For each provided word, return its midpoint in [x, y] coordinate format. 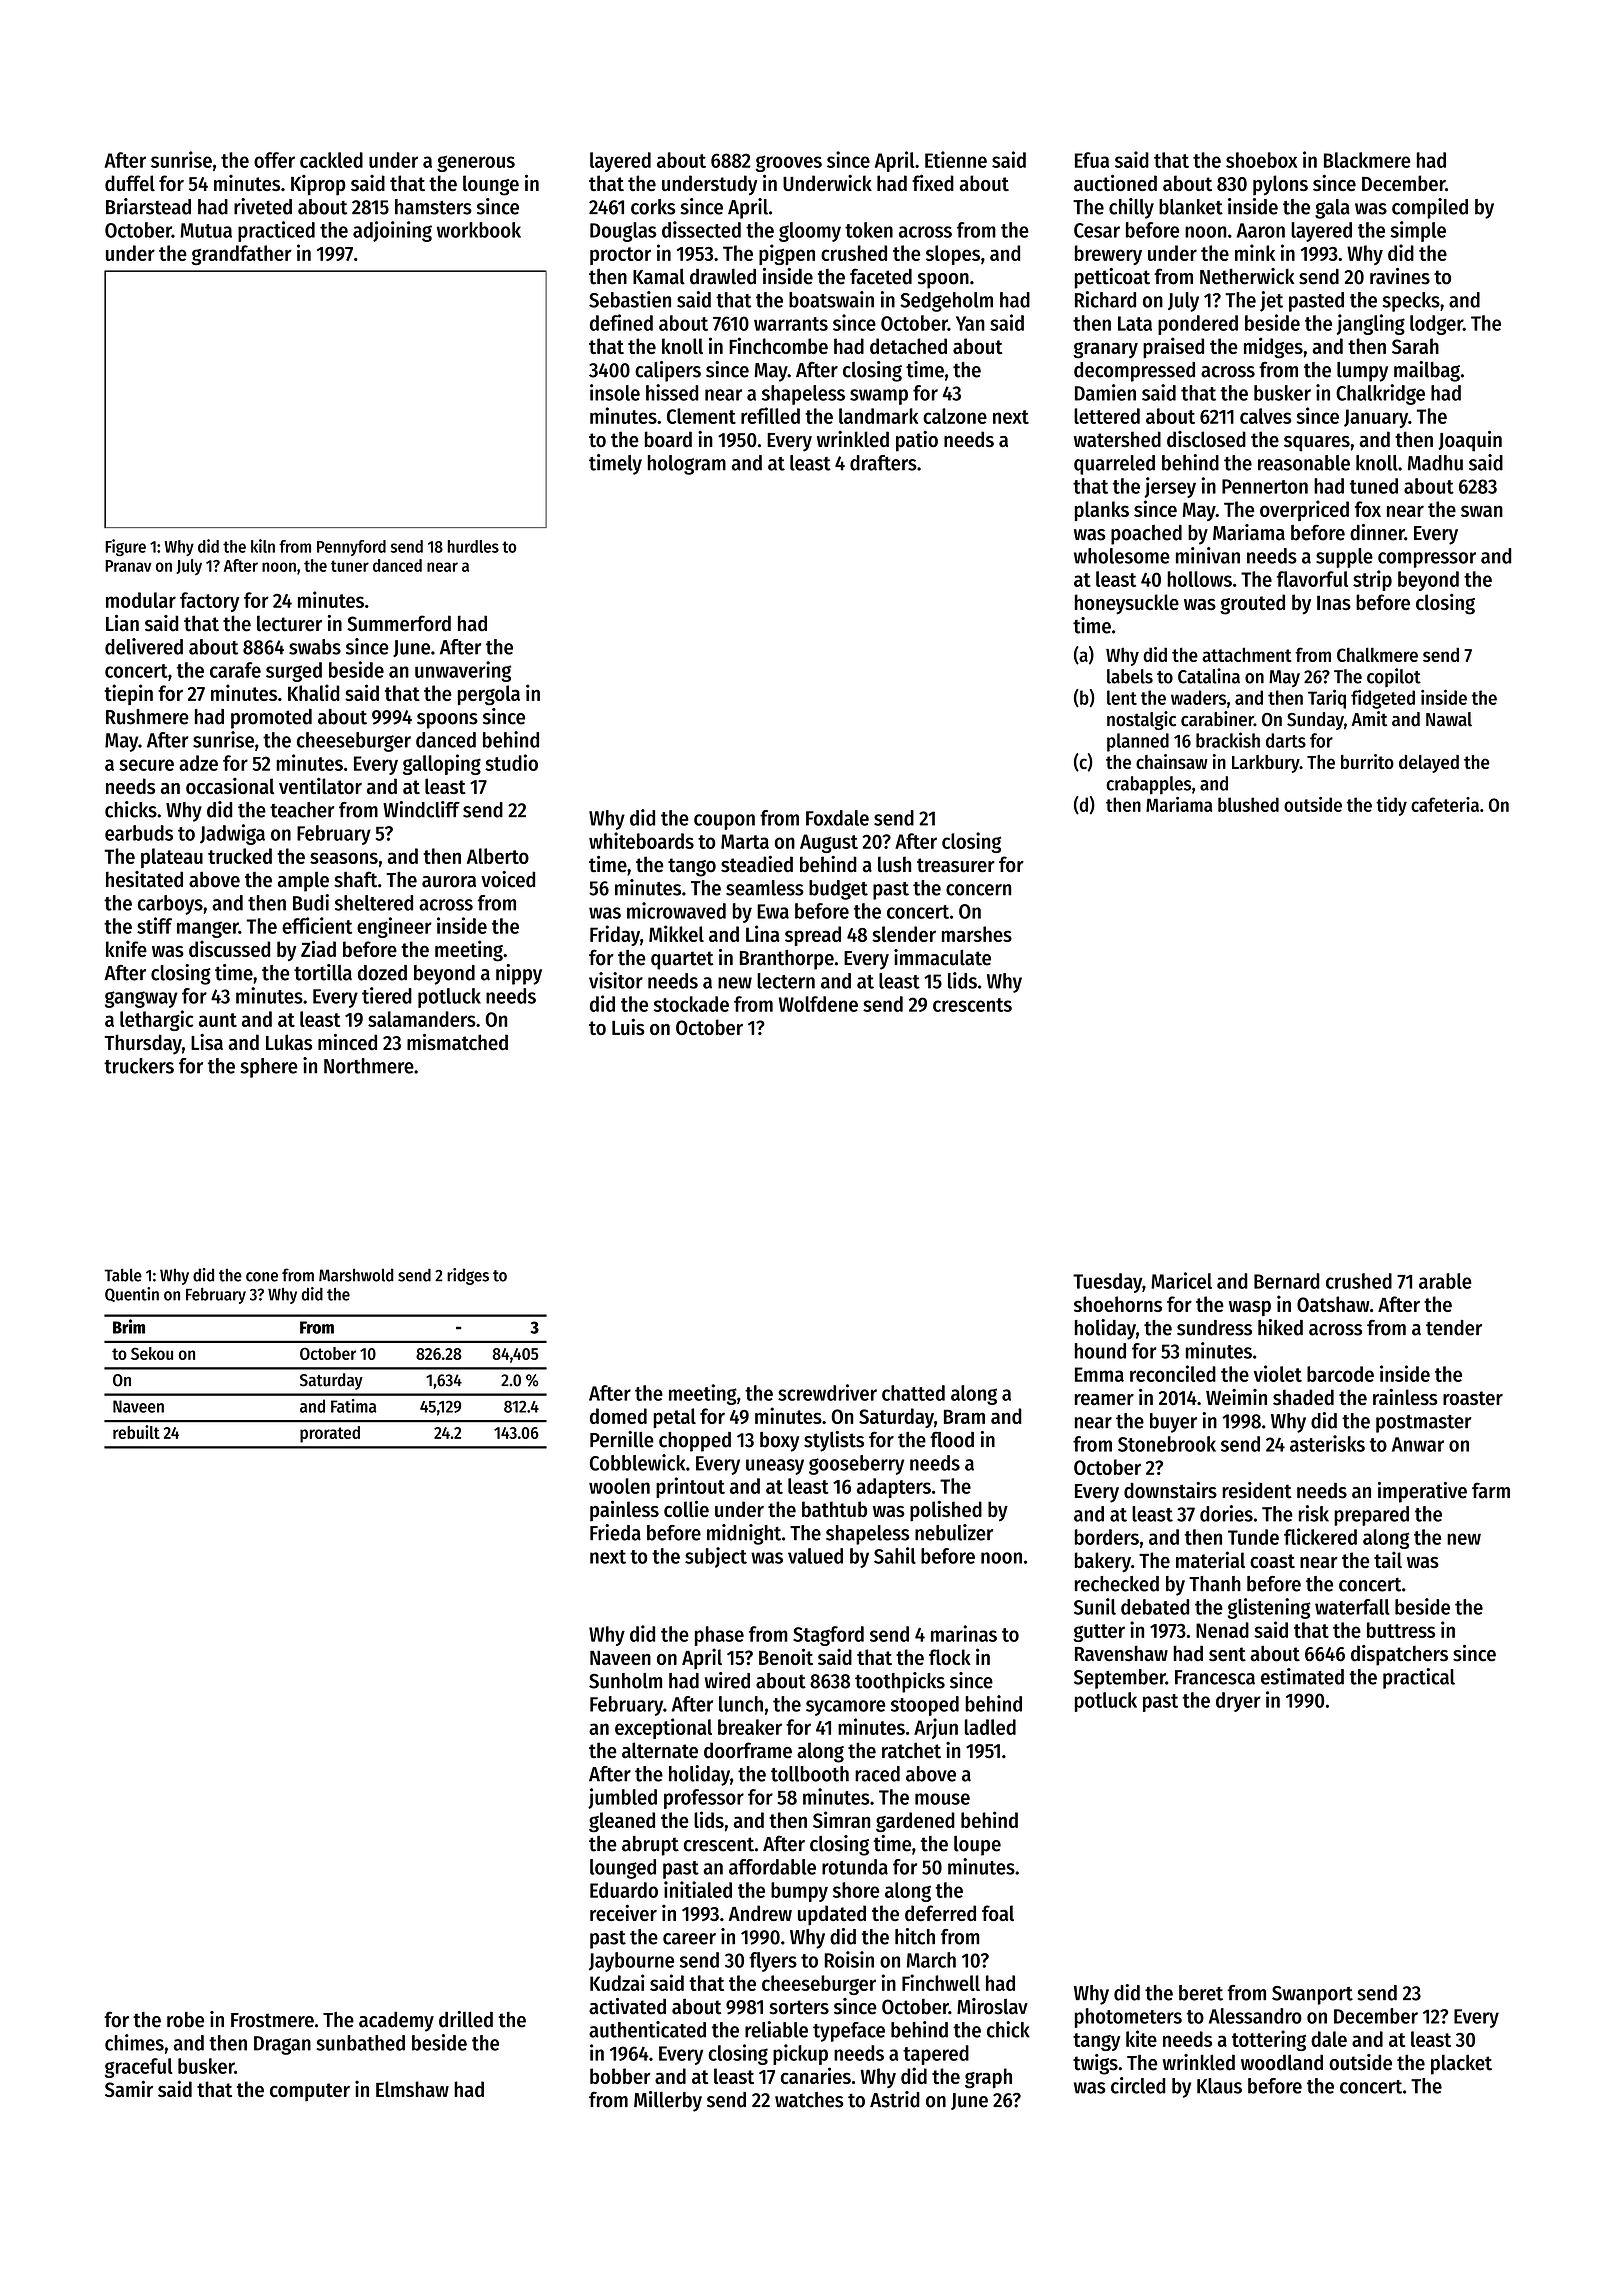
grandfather [241, 255]
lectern [786, 981]
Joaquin [1470, 441]
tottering [1269, 2040]
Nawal [1449, 719]
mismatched [457, 1042]
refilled [770, 415]
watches [809, 2100]
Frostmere [272, 2020]
